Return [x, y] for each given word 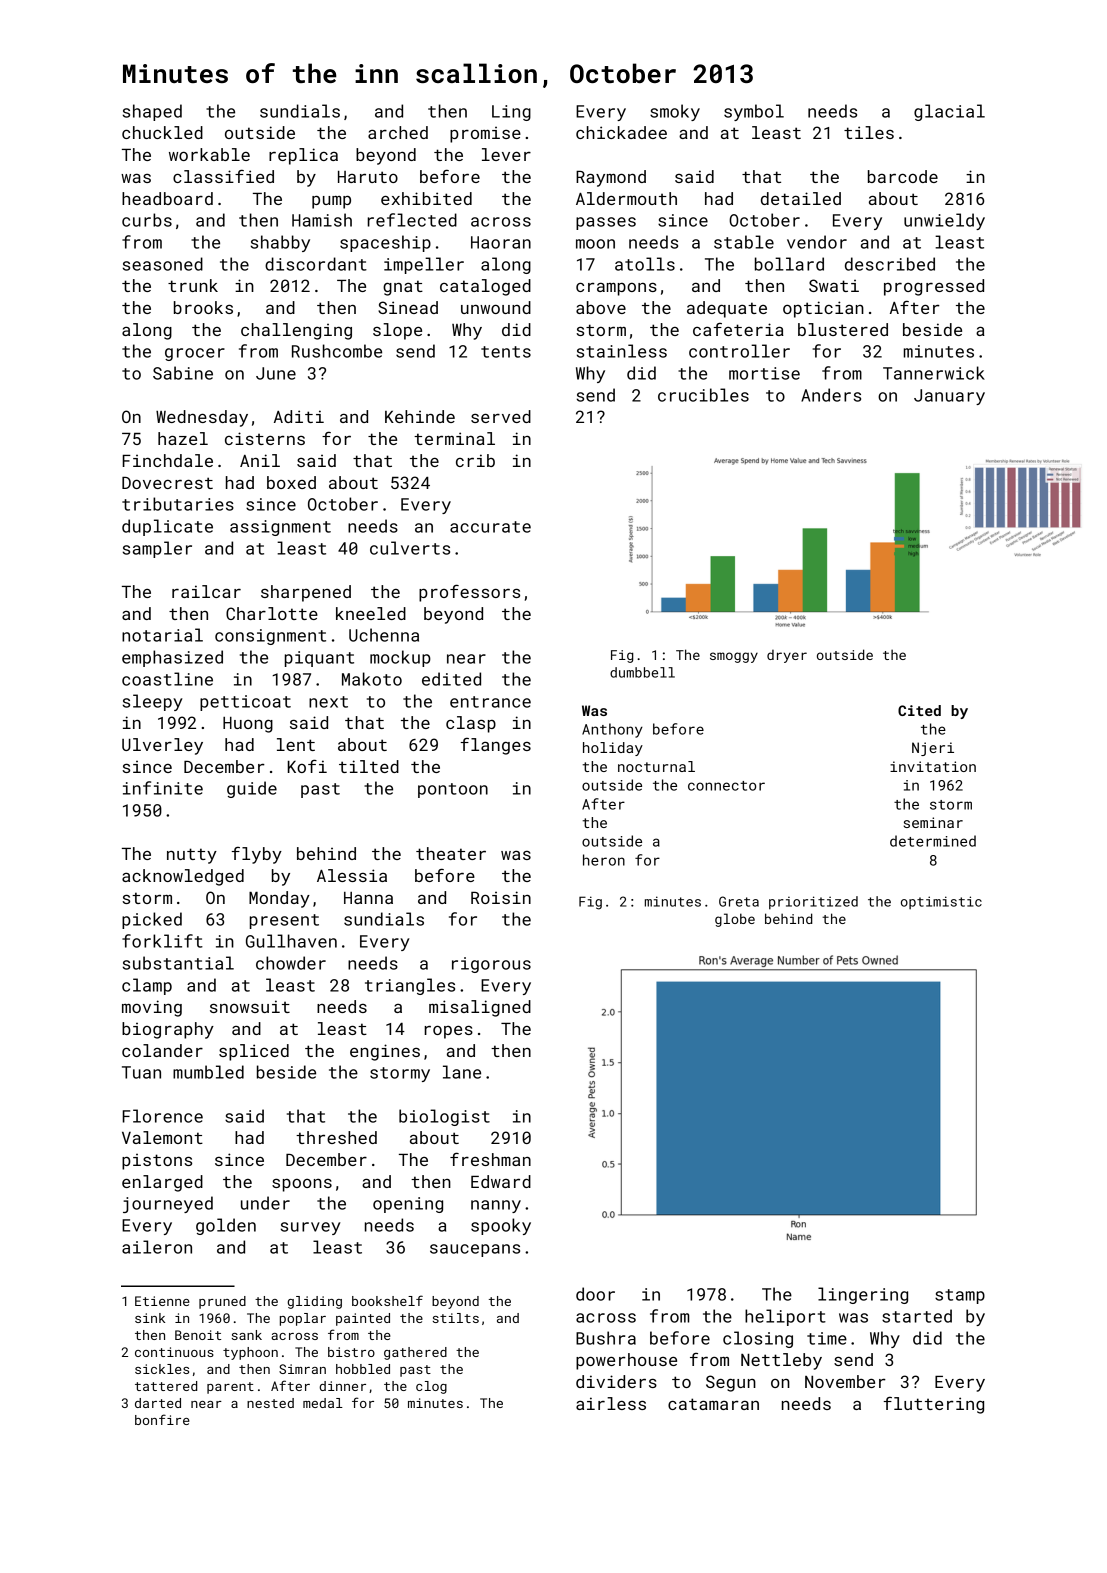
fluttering [934, 1405]
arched [398, 132]
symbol [754, 112]
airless [611, 1403]
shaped [152, 112]
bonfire [162, 1419]
